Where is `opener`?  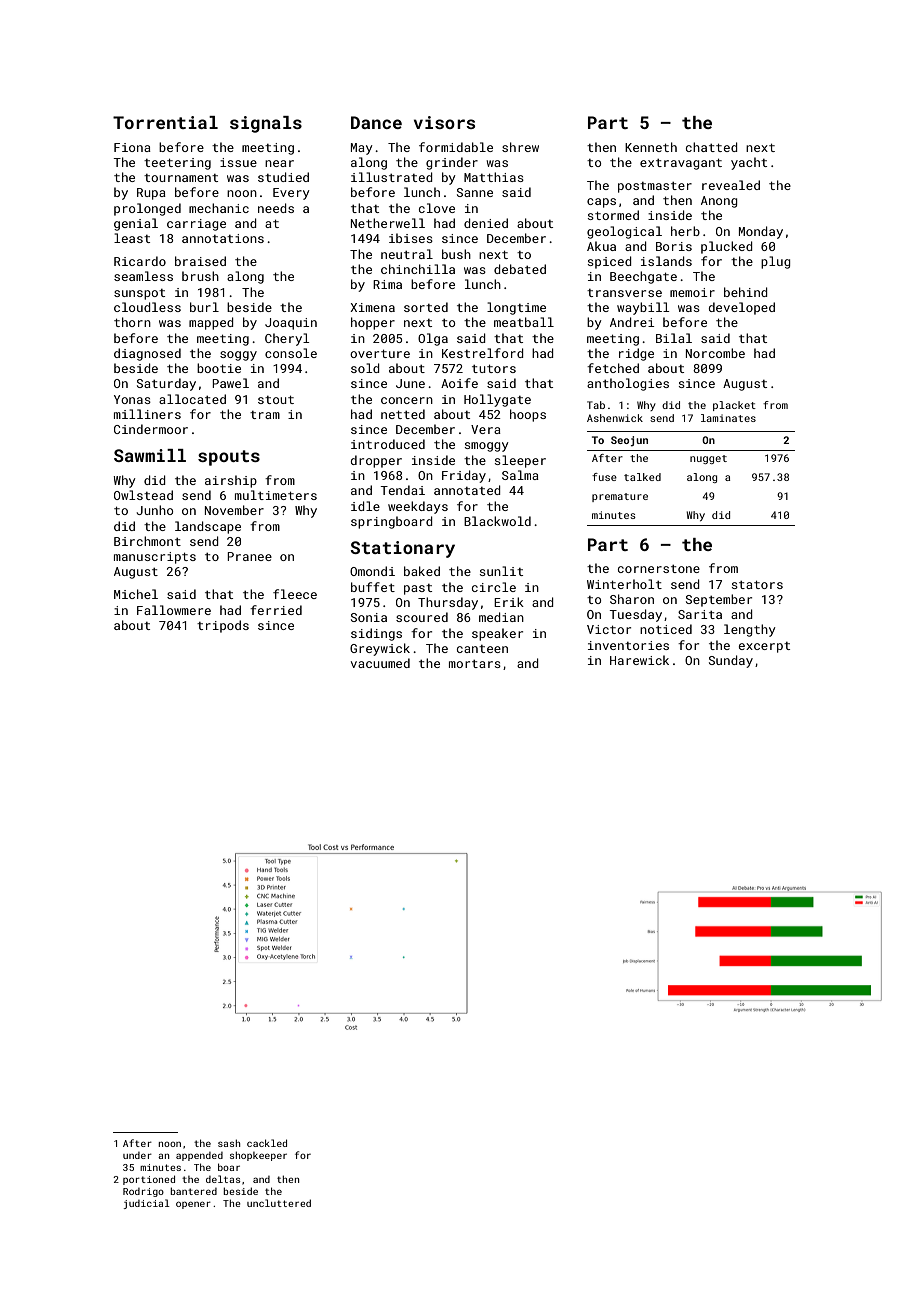
opener is located at coordinates (193, 1205).
